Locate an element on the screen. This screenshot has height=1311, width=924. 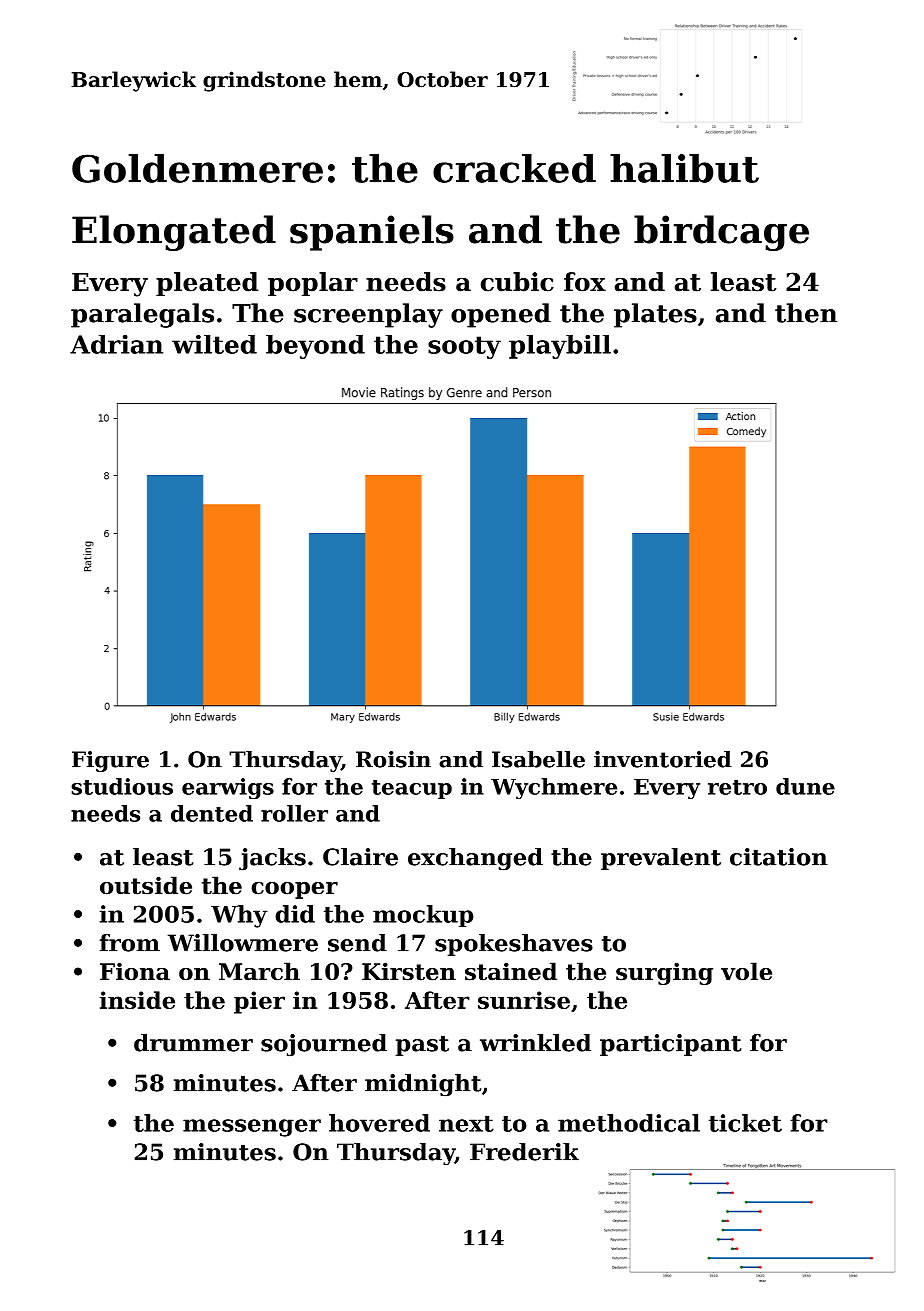
Roisin is located at coordinates (393, 759).
